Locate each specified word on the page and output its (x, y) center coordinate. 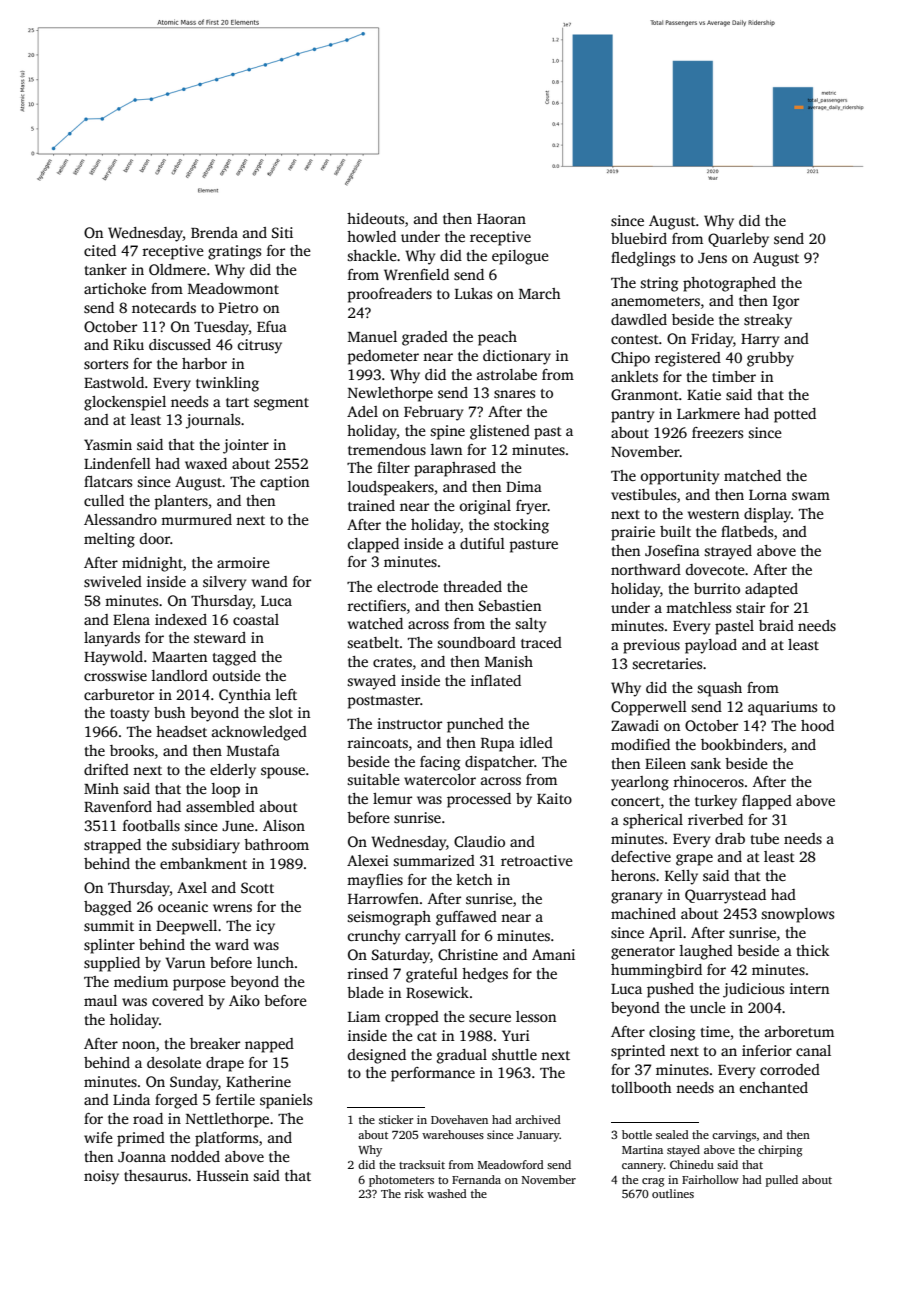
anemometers (655, 301)
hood (817, 725)
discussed (180, 344)
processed (479, 800)
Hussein (223, 1175)
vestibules (643, 494)
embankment (203, 863)
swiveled (113, 581)
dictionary (517, 357)
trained (371, 505)
